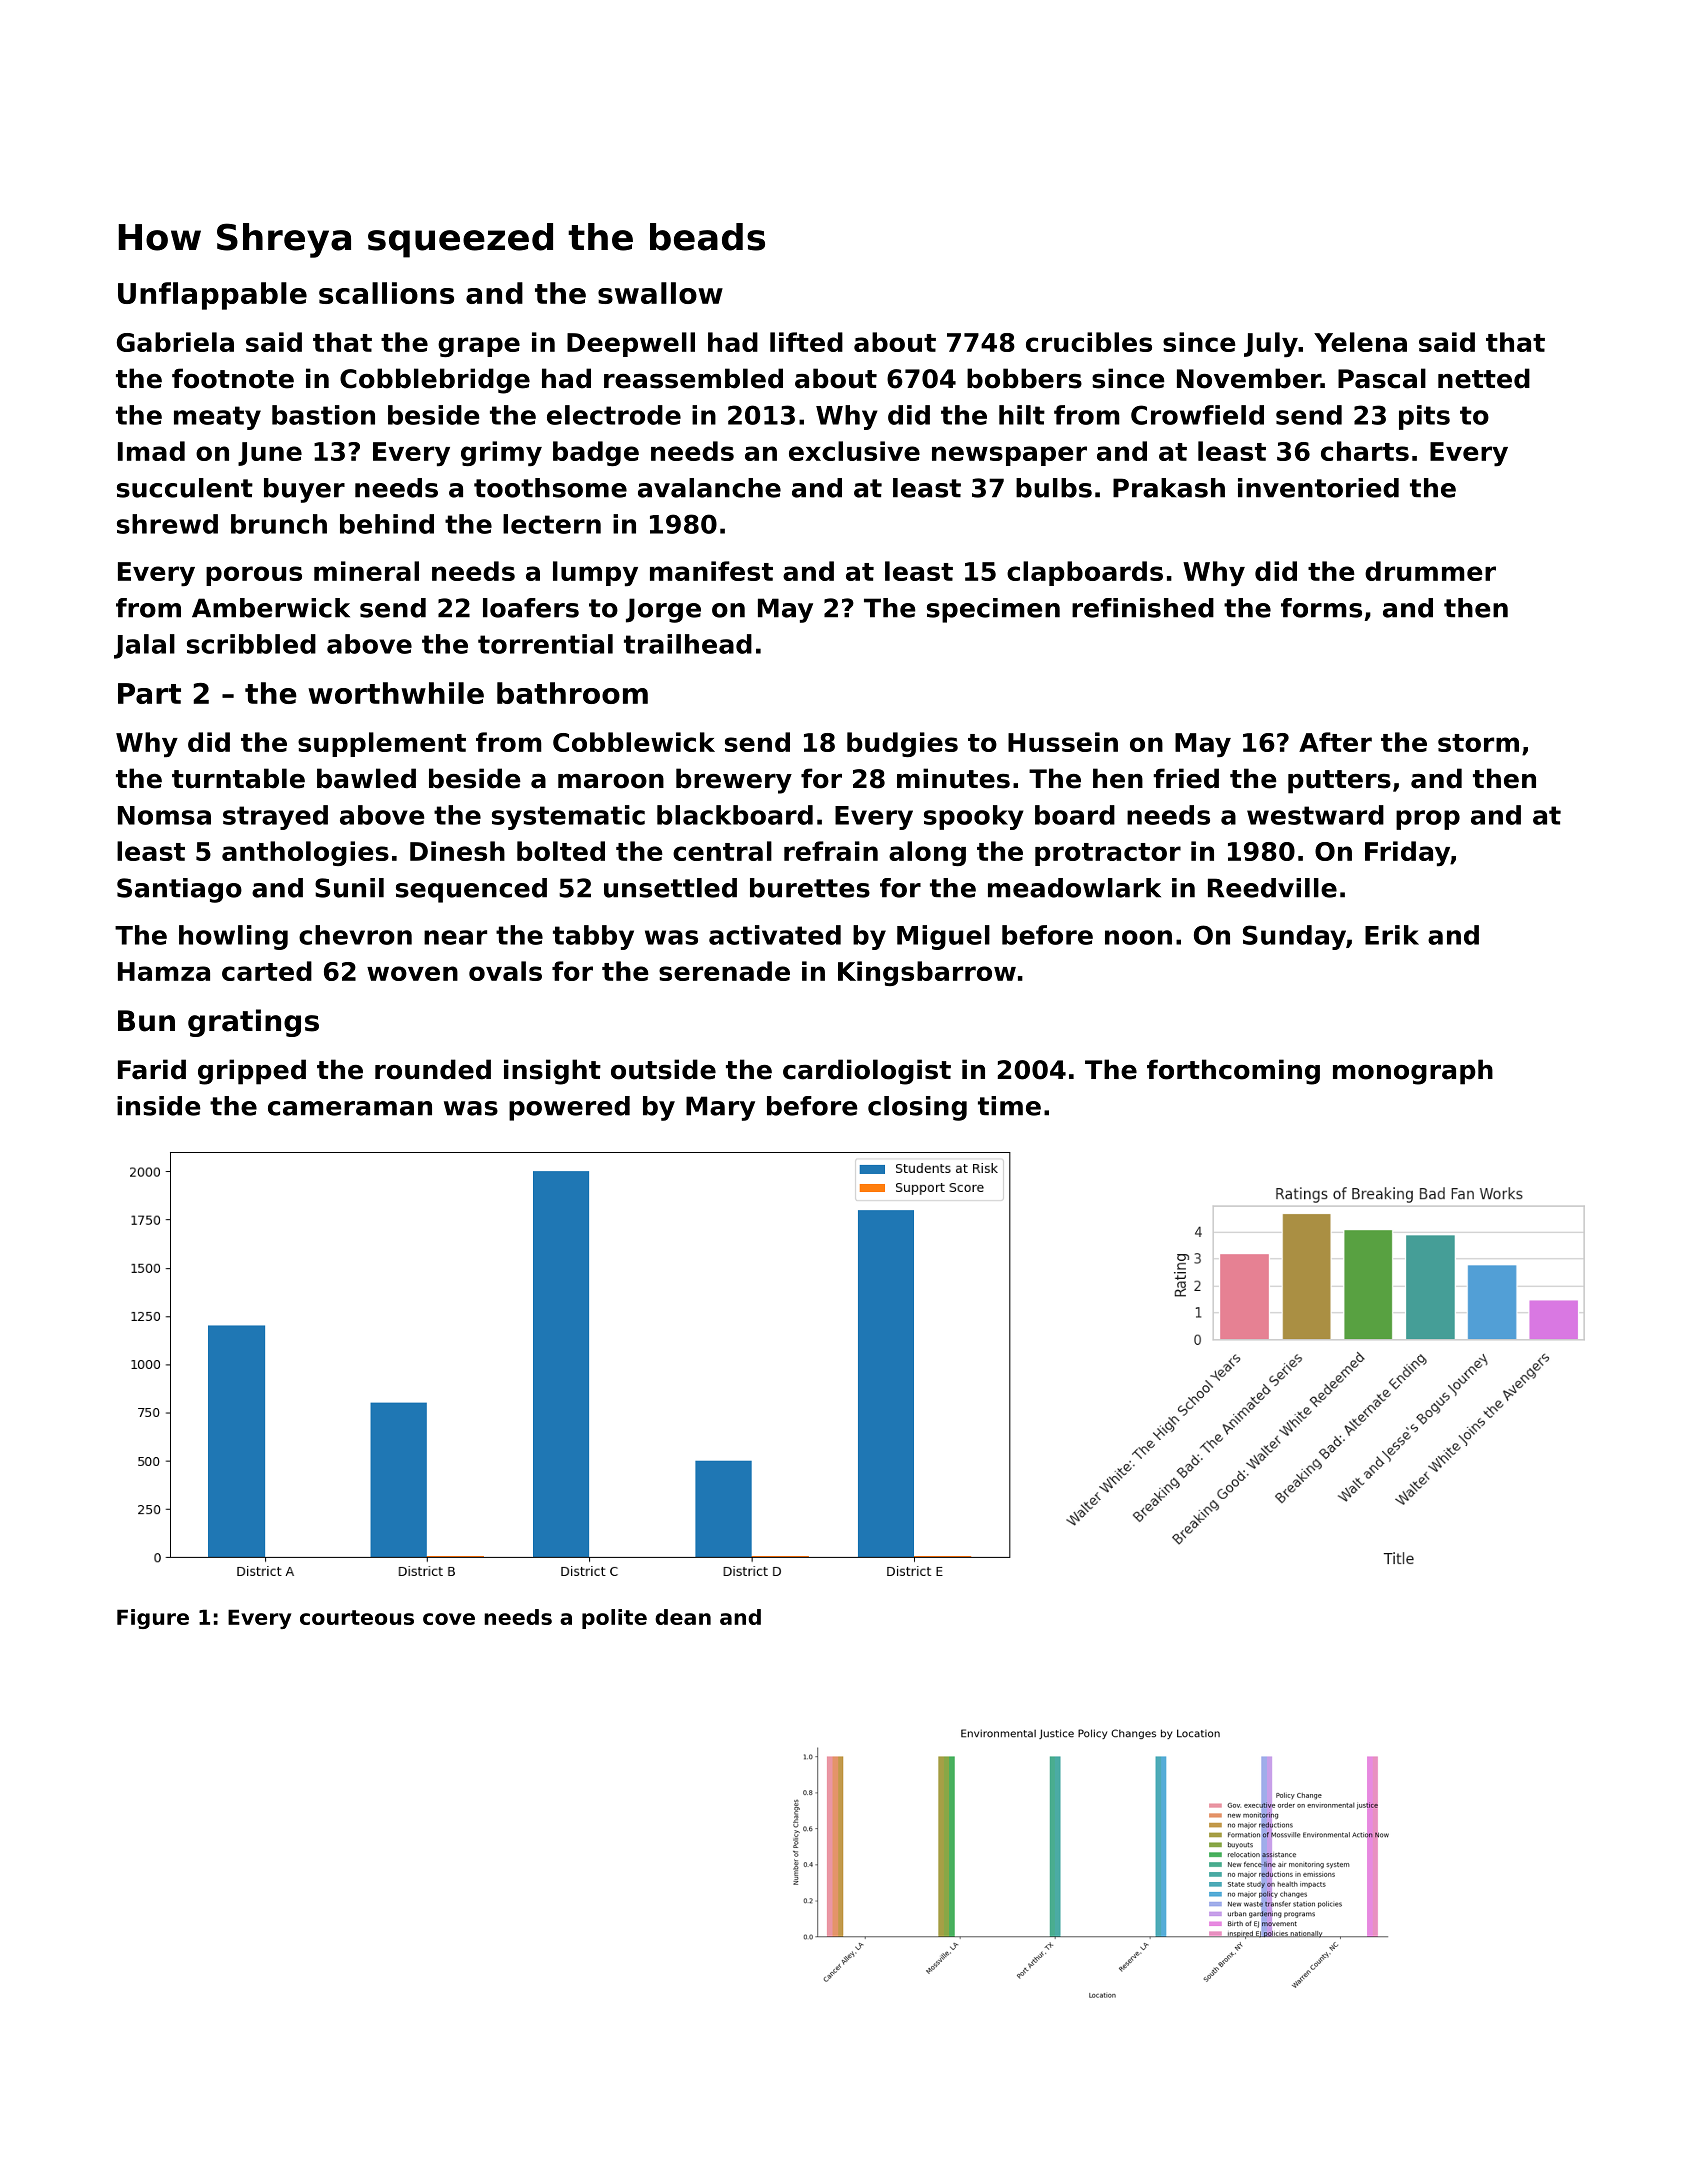 The image size is (1683, 2178). What do you see at coordinates (683, 1617) in the screenshot?
I see `dean` at bounding box center [683, 1617].
